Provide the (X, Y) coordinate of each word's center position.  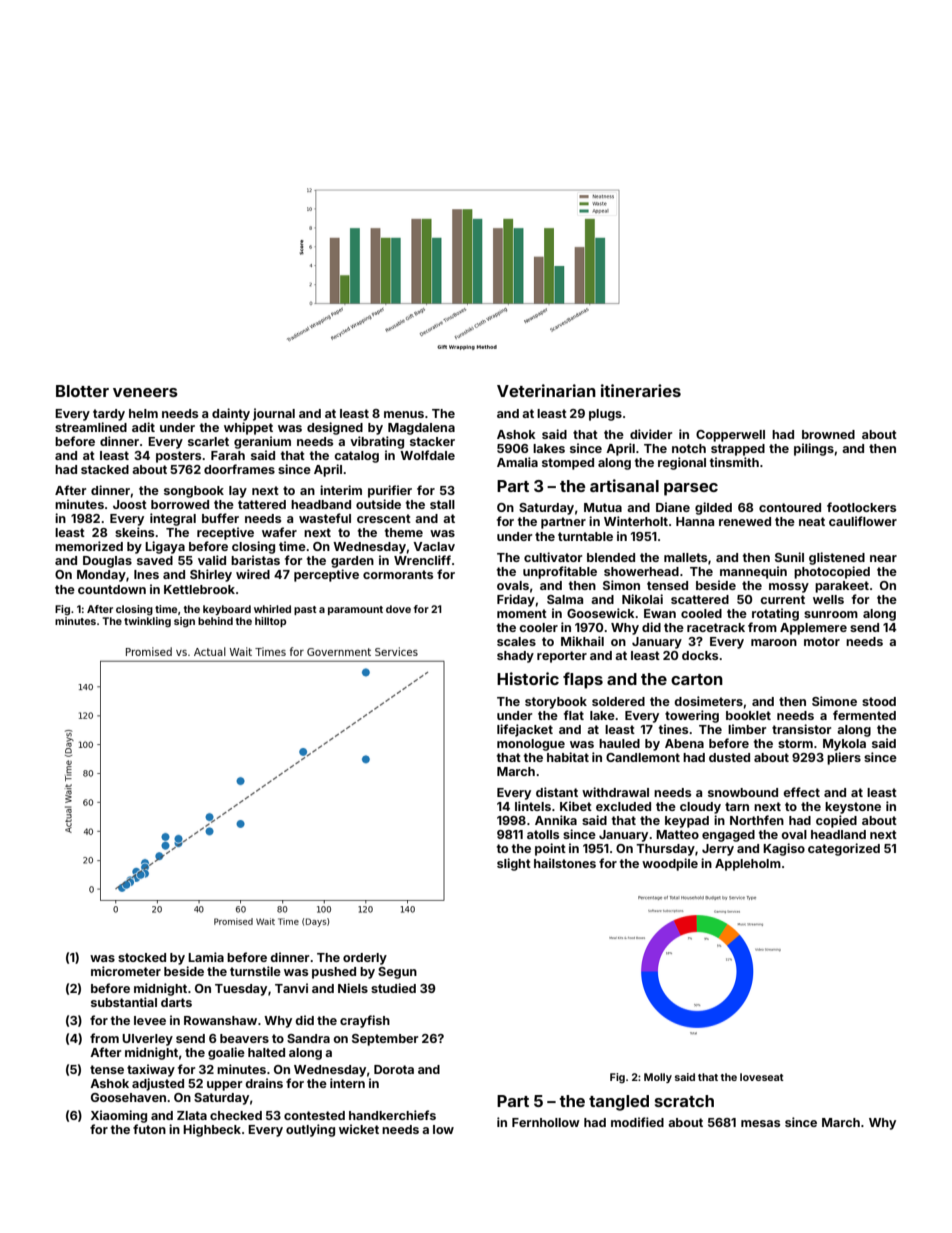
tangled (619, 1103)
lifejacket (525, 730)
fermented (864, 715)
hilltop (270, 622)
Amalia (517, 462)
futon (149, 1129)
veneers (145, 392)
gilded (713, 508)
